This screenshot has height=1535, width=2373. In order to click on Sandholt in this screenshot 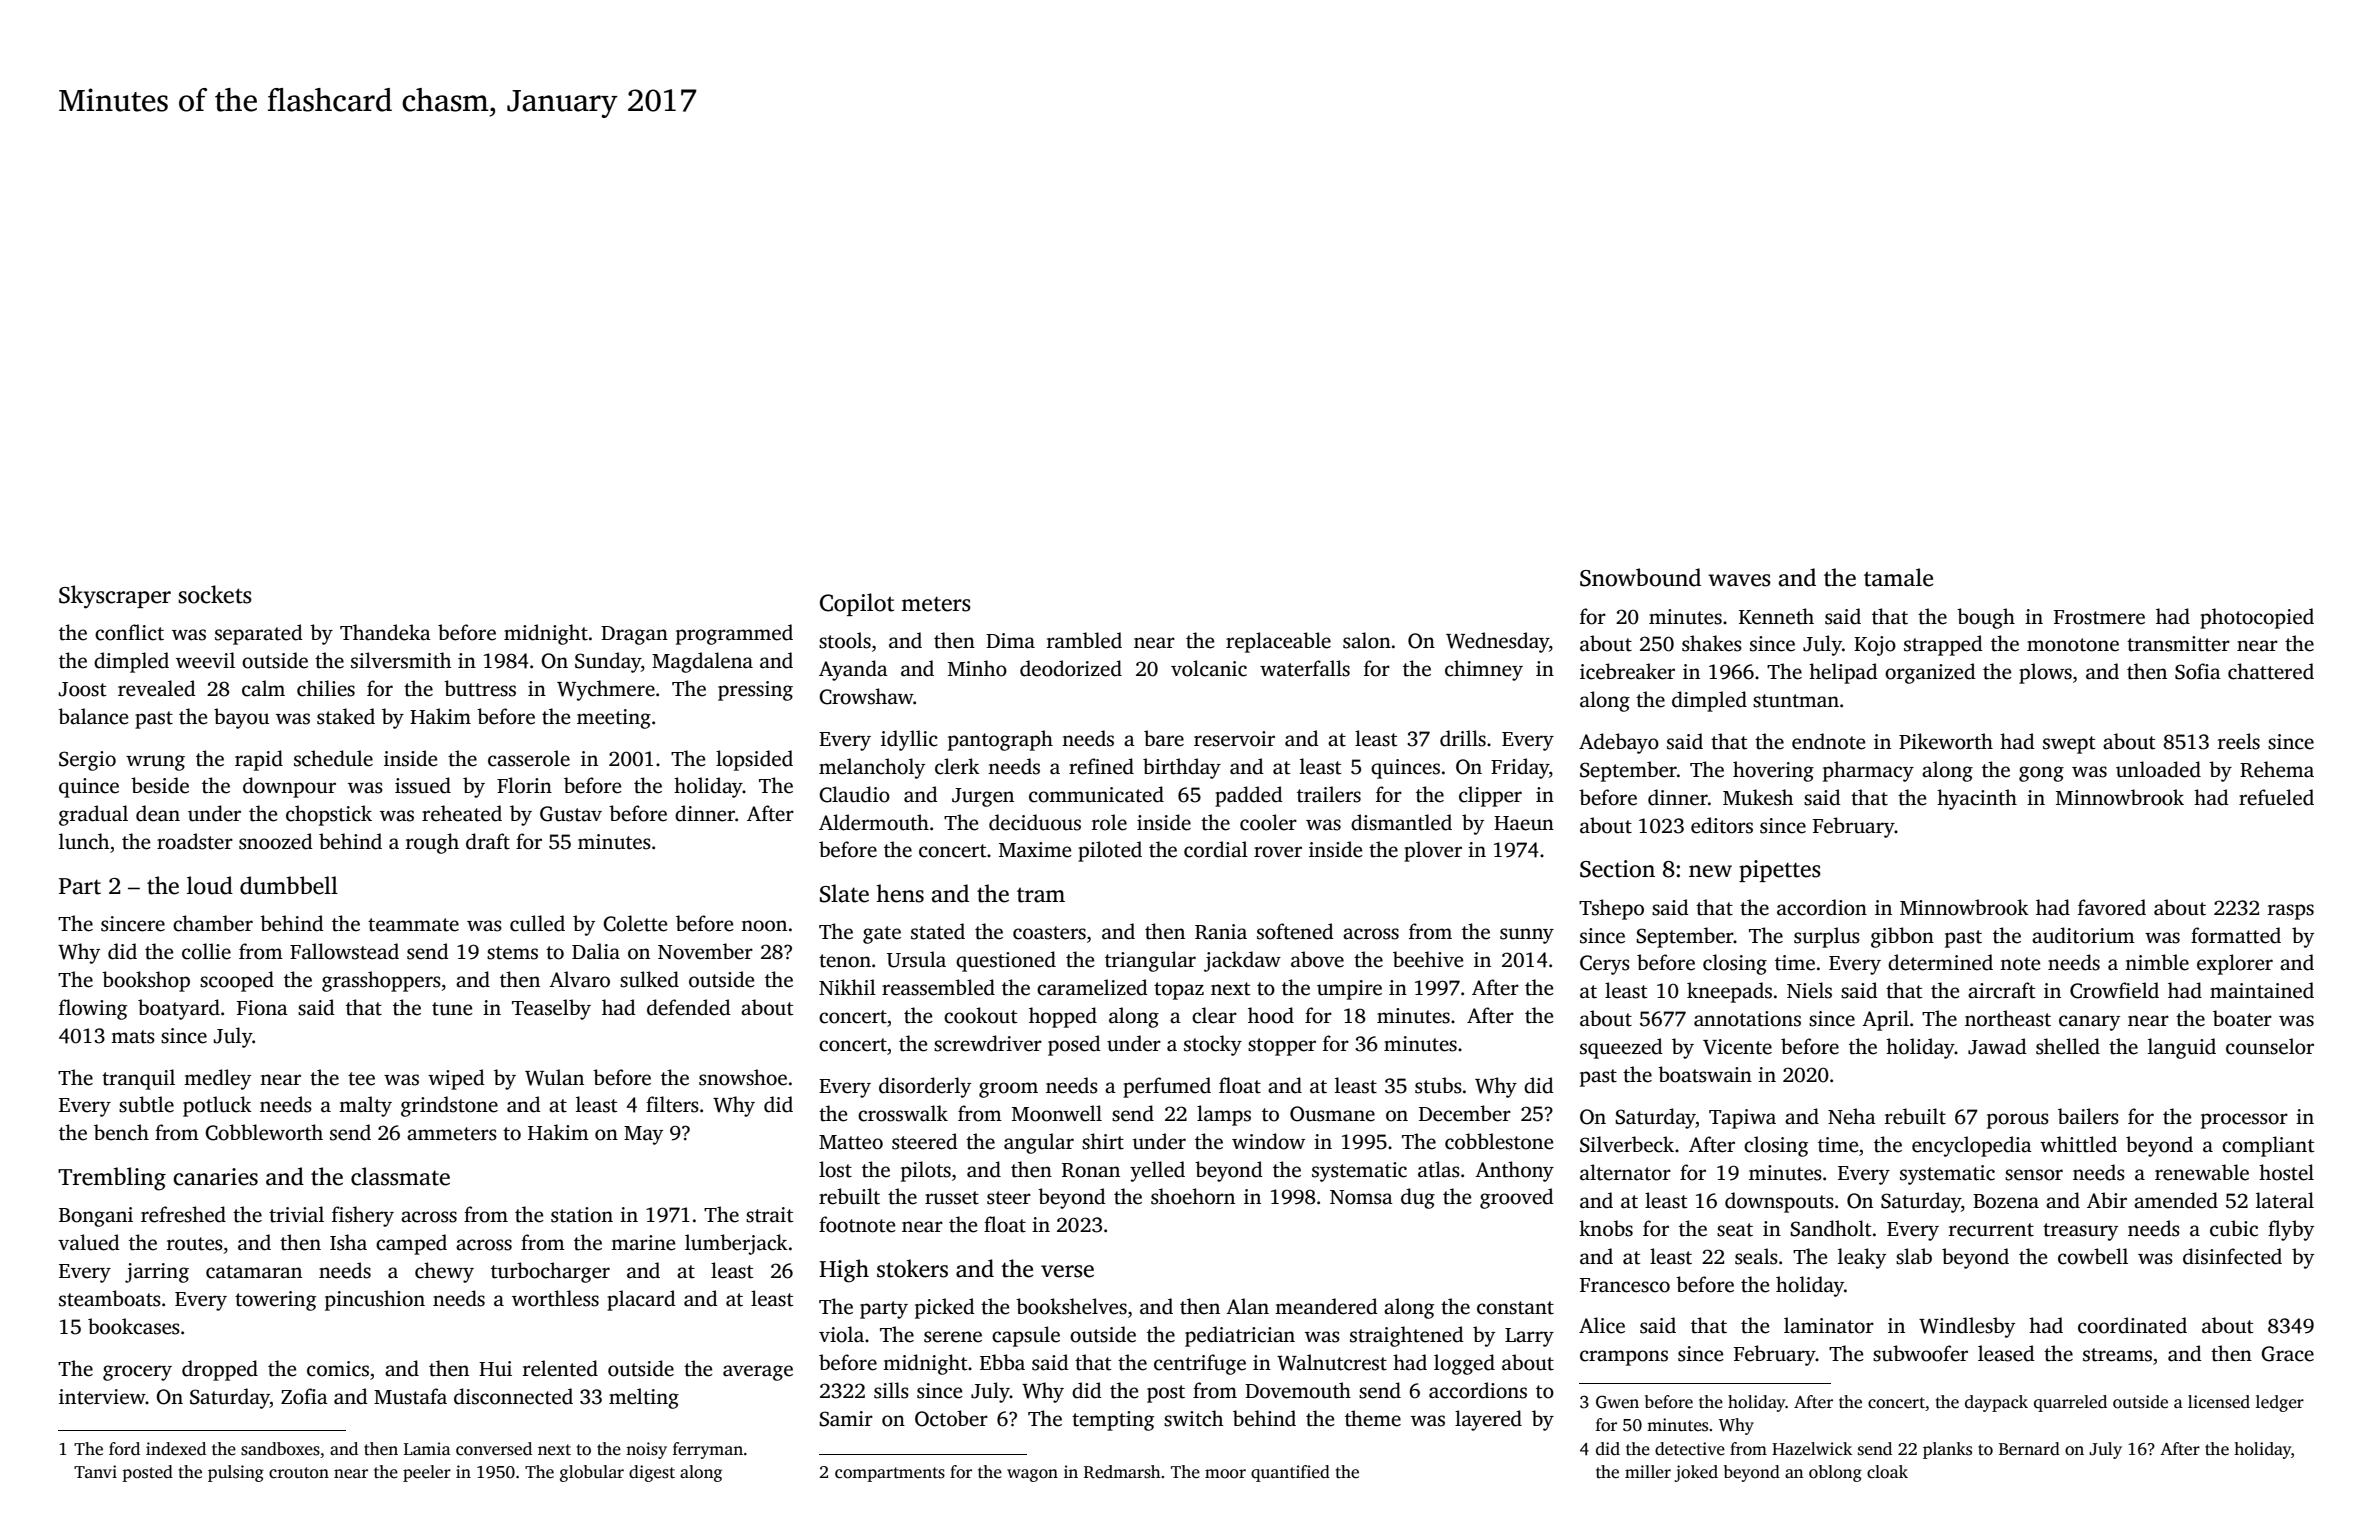, I will do `click(1830, 1228)`.
